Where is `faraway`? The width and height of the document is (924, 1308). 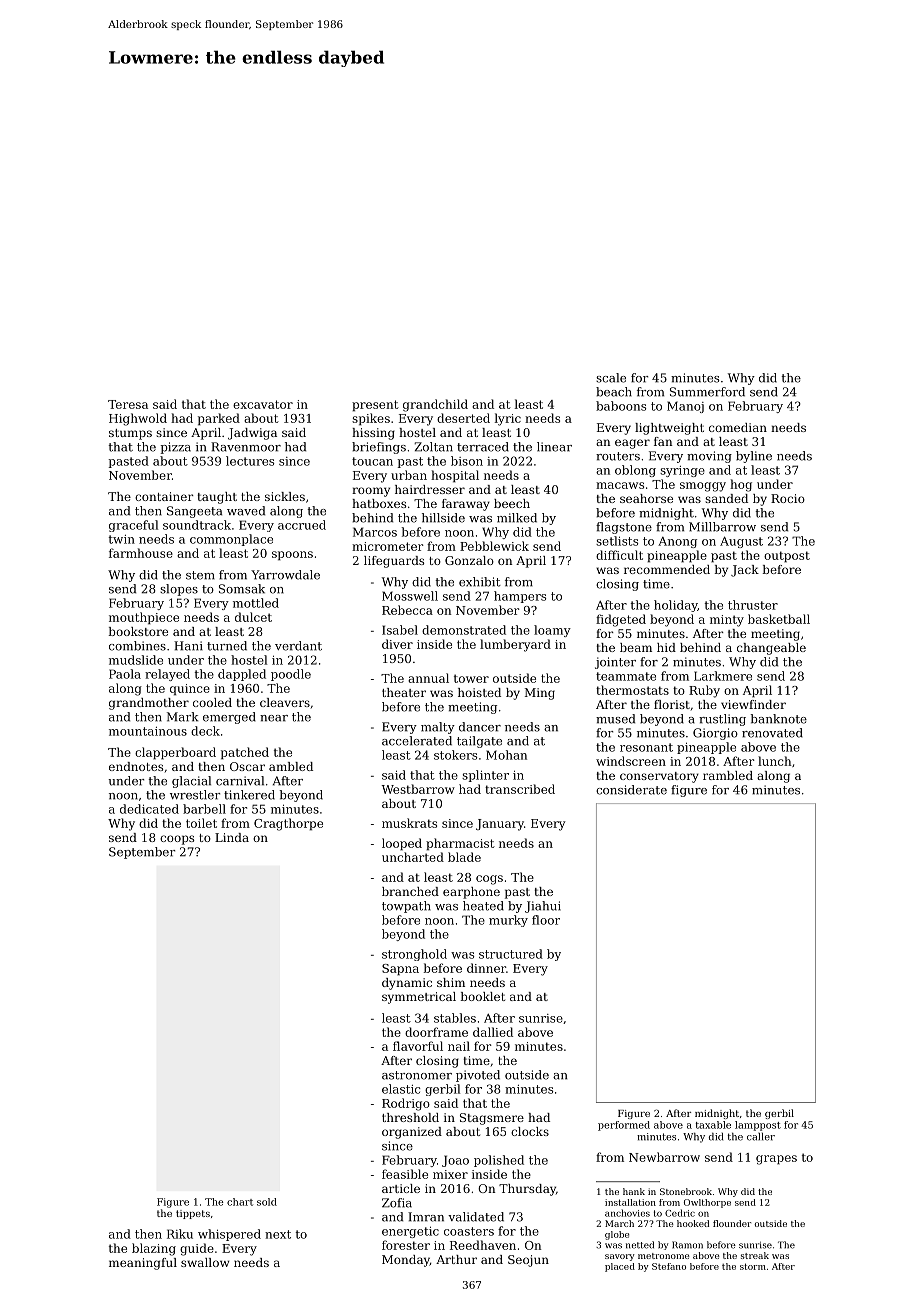 faraway is located at coordinates (466, 505).
